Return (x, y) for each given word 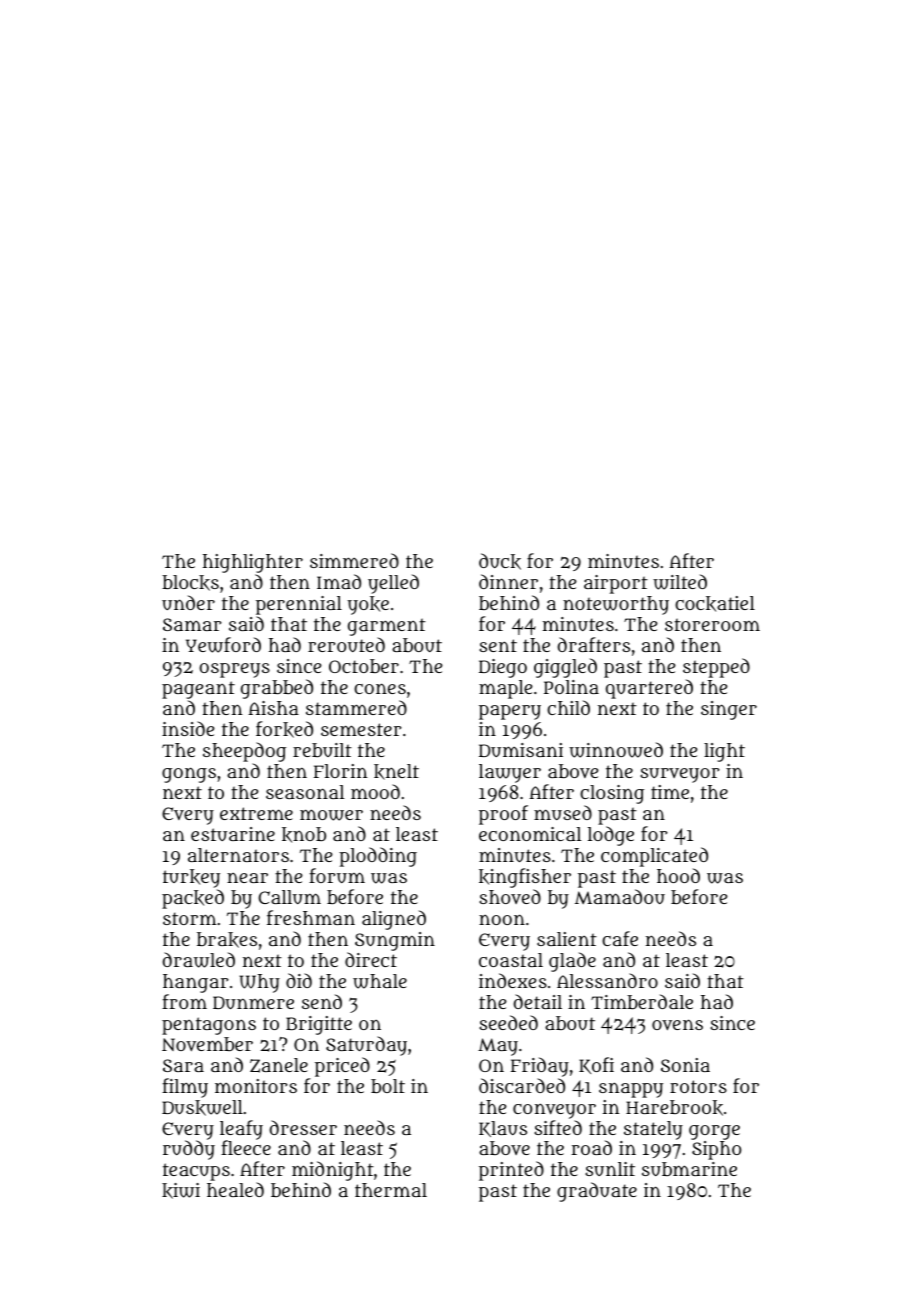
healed (235, 1189)
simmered (354, 560)
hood (678, 875)
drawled (199, 960)
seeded (508, 1022)
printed (511, 1171)
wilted (680, 582)
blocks (190, 583)
